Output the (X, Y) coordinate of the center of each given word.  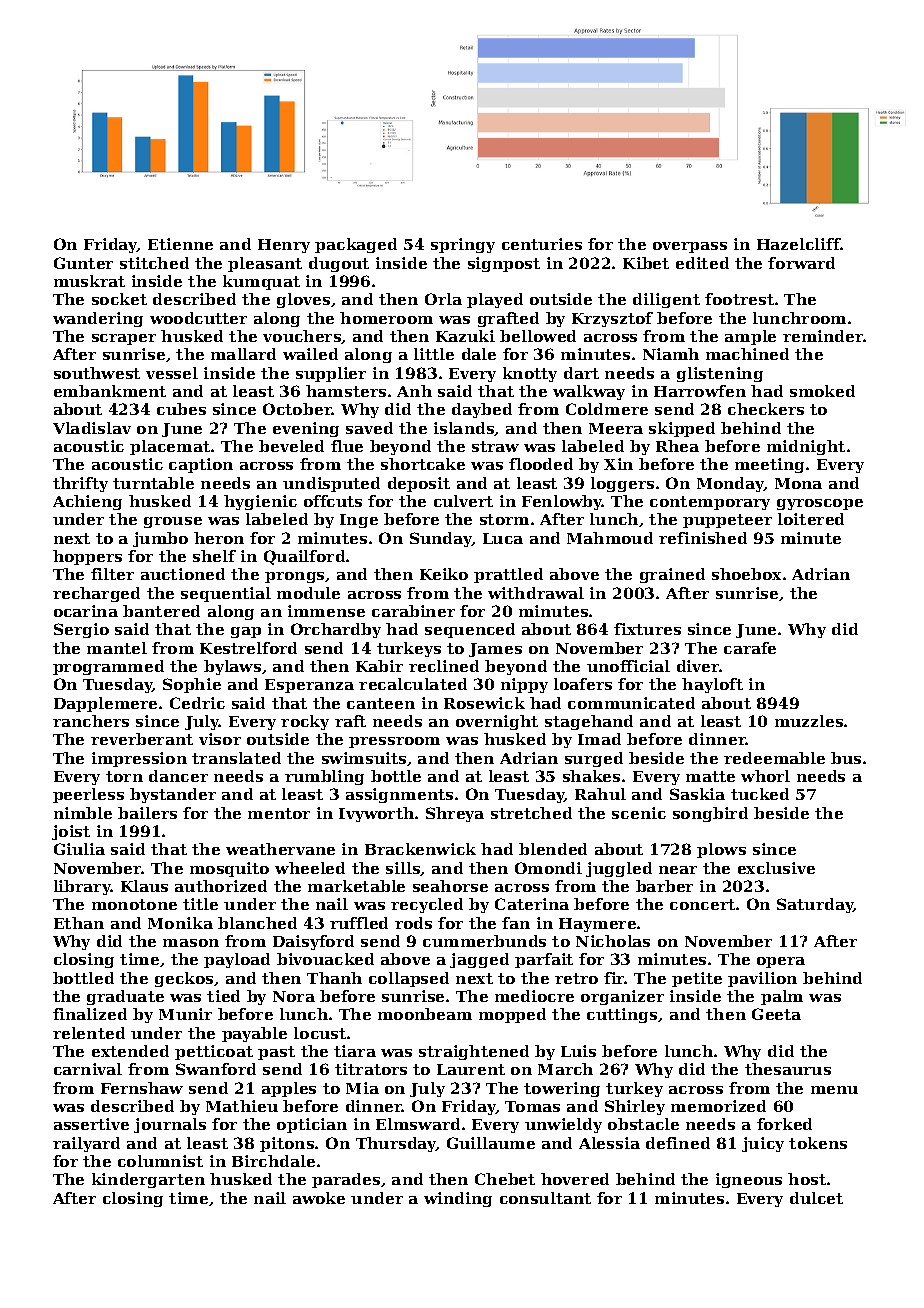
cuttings (622, 1015)
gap (246, 632)
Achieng (87, 502)
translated (236, 758)
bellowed (538, 336)
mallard (243, 354)
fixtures (647, 629)
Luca (503, 538)
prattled (508, 575)
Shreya (455, 814)
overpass (690, 247)
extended (130, 1051)
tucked (760, 794)
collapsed (409, 979)
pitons (287, 1144)
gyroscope (820, 504)
